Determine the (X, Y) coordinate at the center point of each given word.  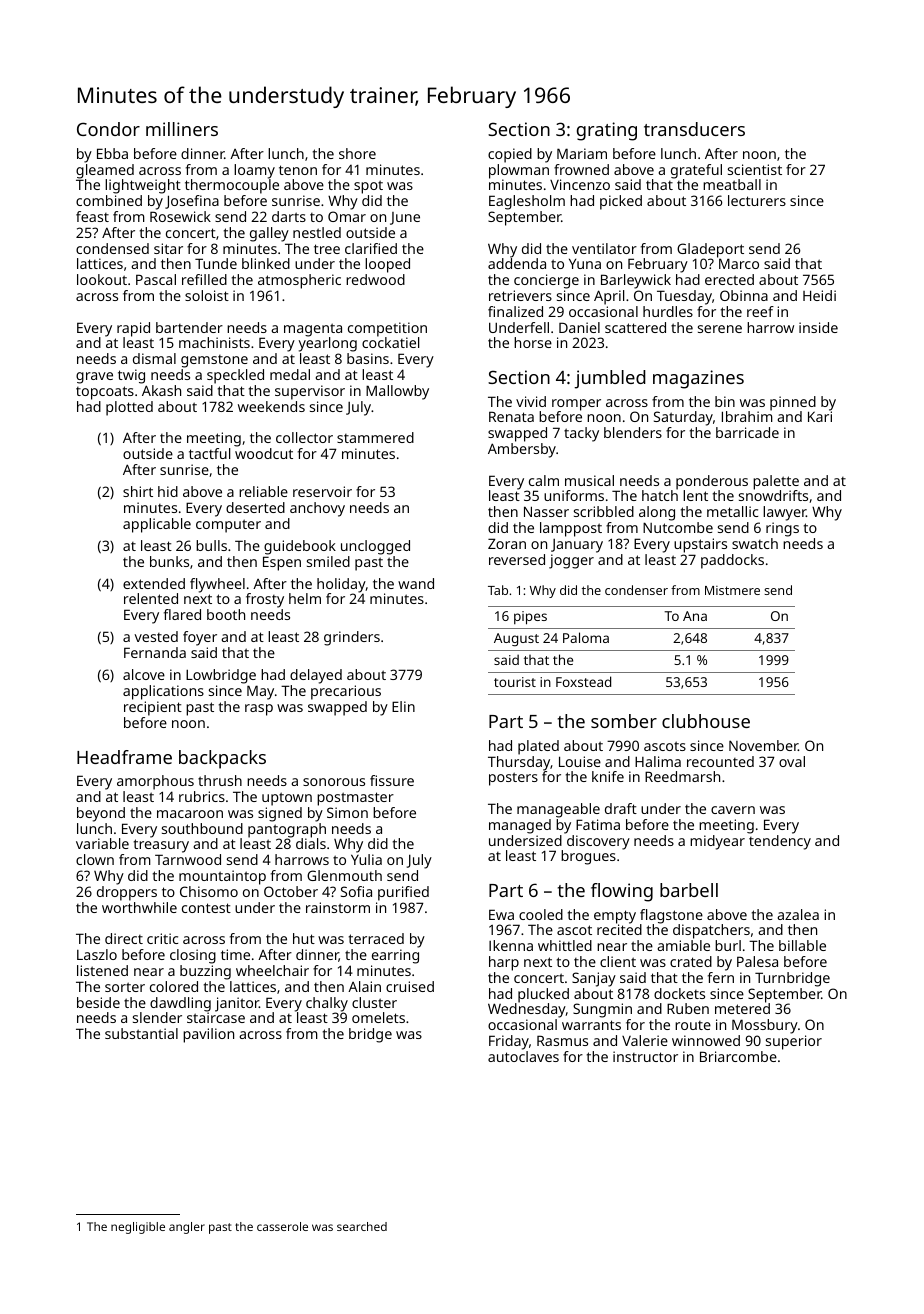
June (405, 218)
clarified (371, 248)
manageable (558, 810)
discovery (598, 842)
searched (362, 1226)
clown (95, 859)
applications (163, 692)
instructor (645, 1056)
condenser (636, 590)
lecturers (757, 200)
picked (621, 202)
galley (269, 234)
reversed (517, 559)
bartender (189, 327)
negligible (138, 1228)
